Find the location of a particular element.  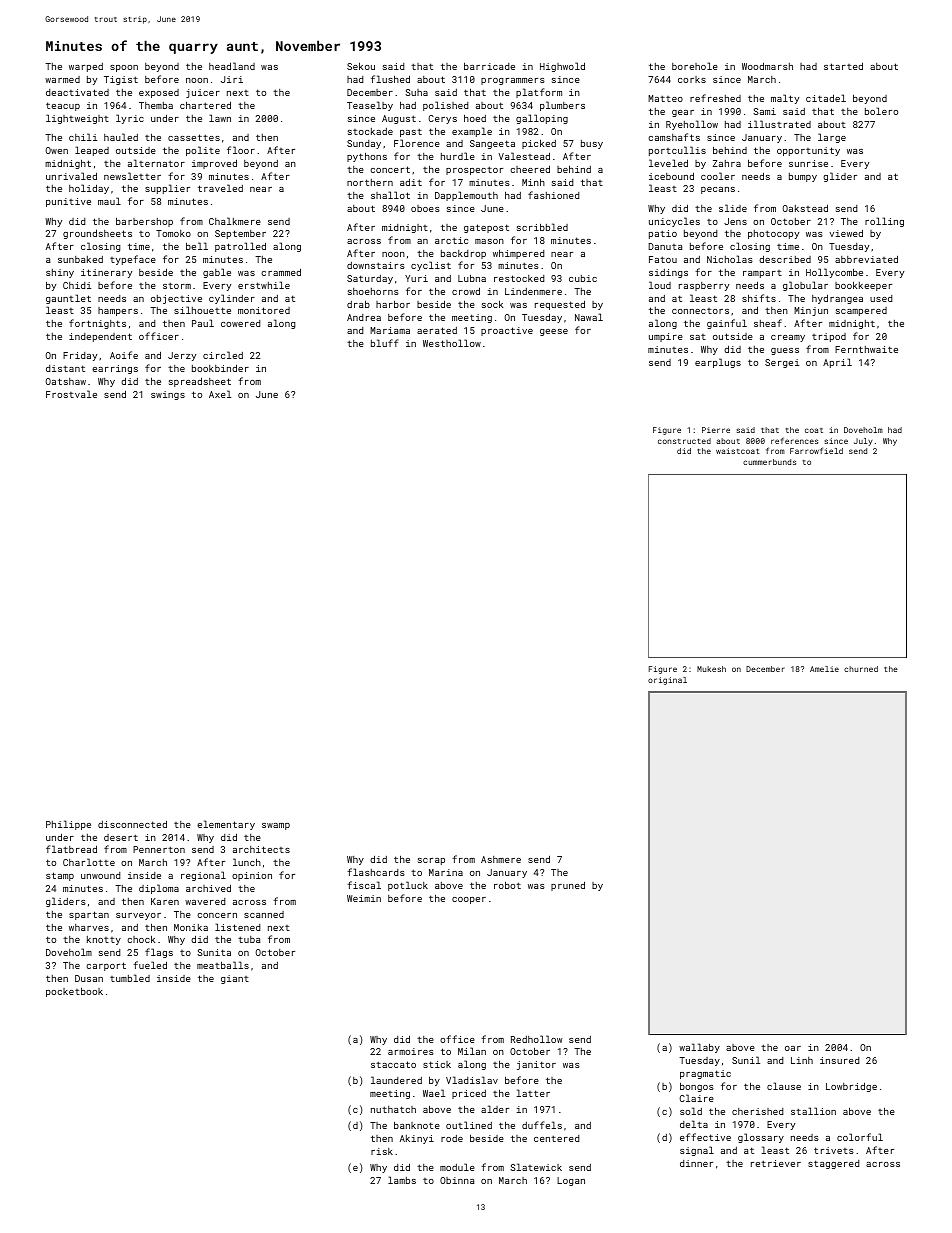

oar is located at coordinates (793, 1048).
